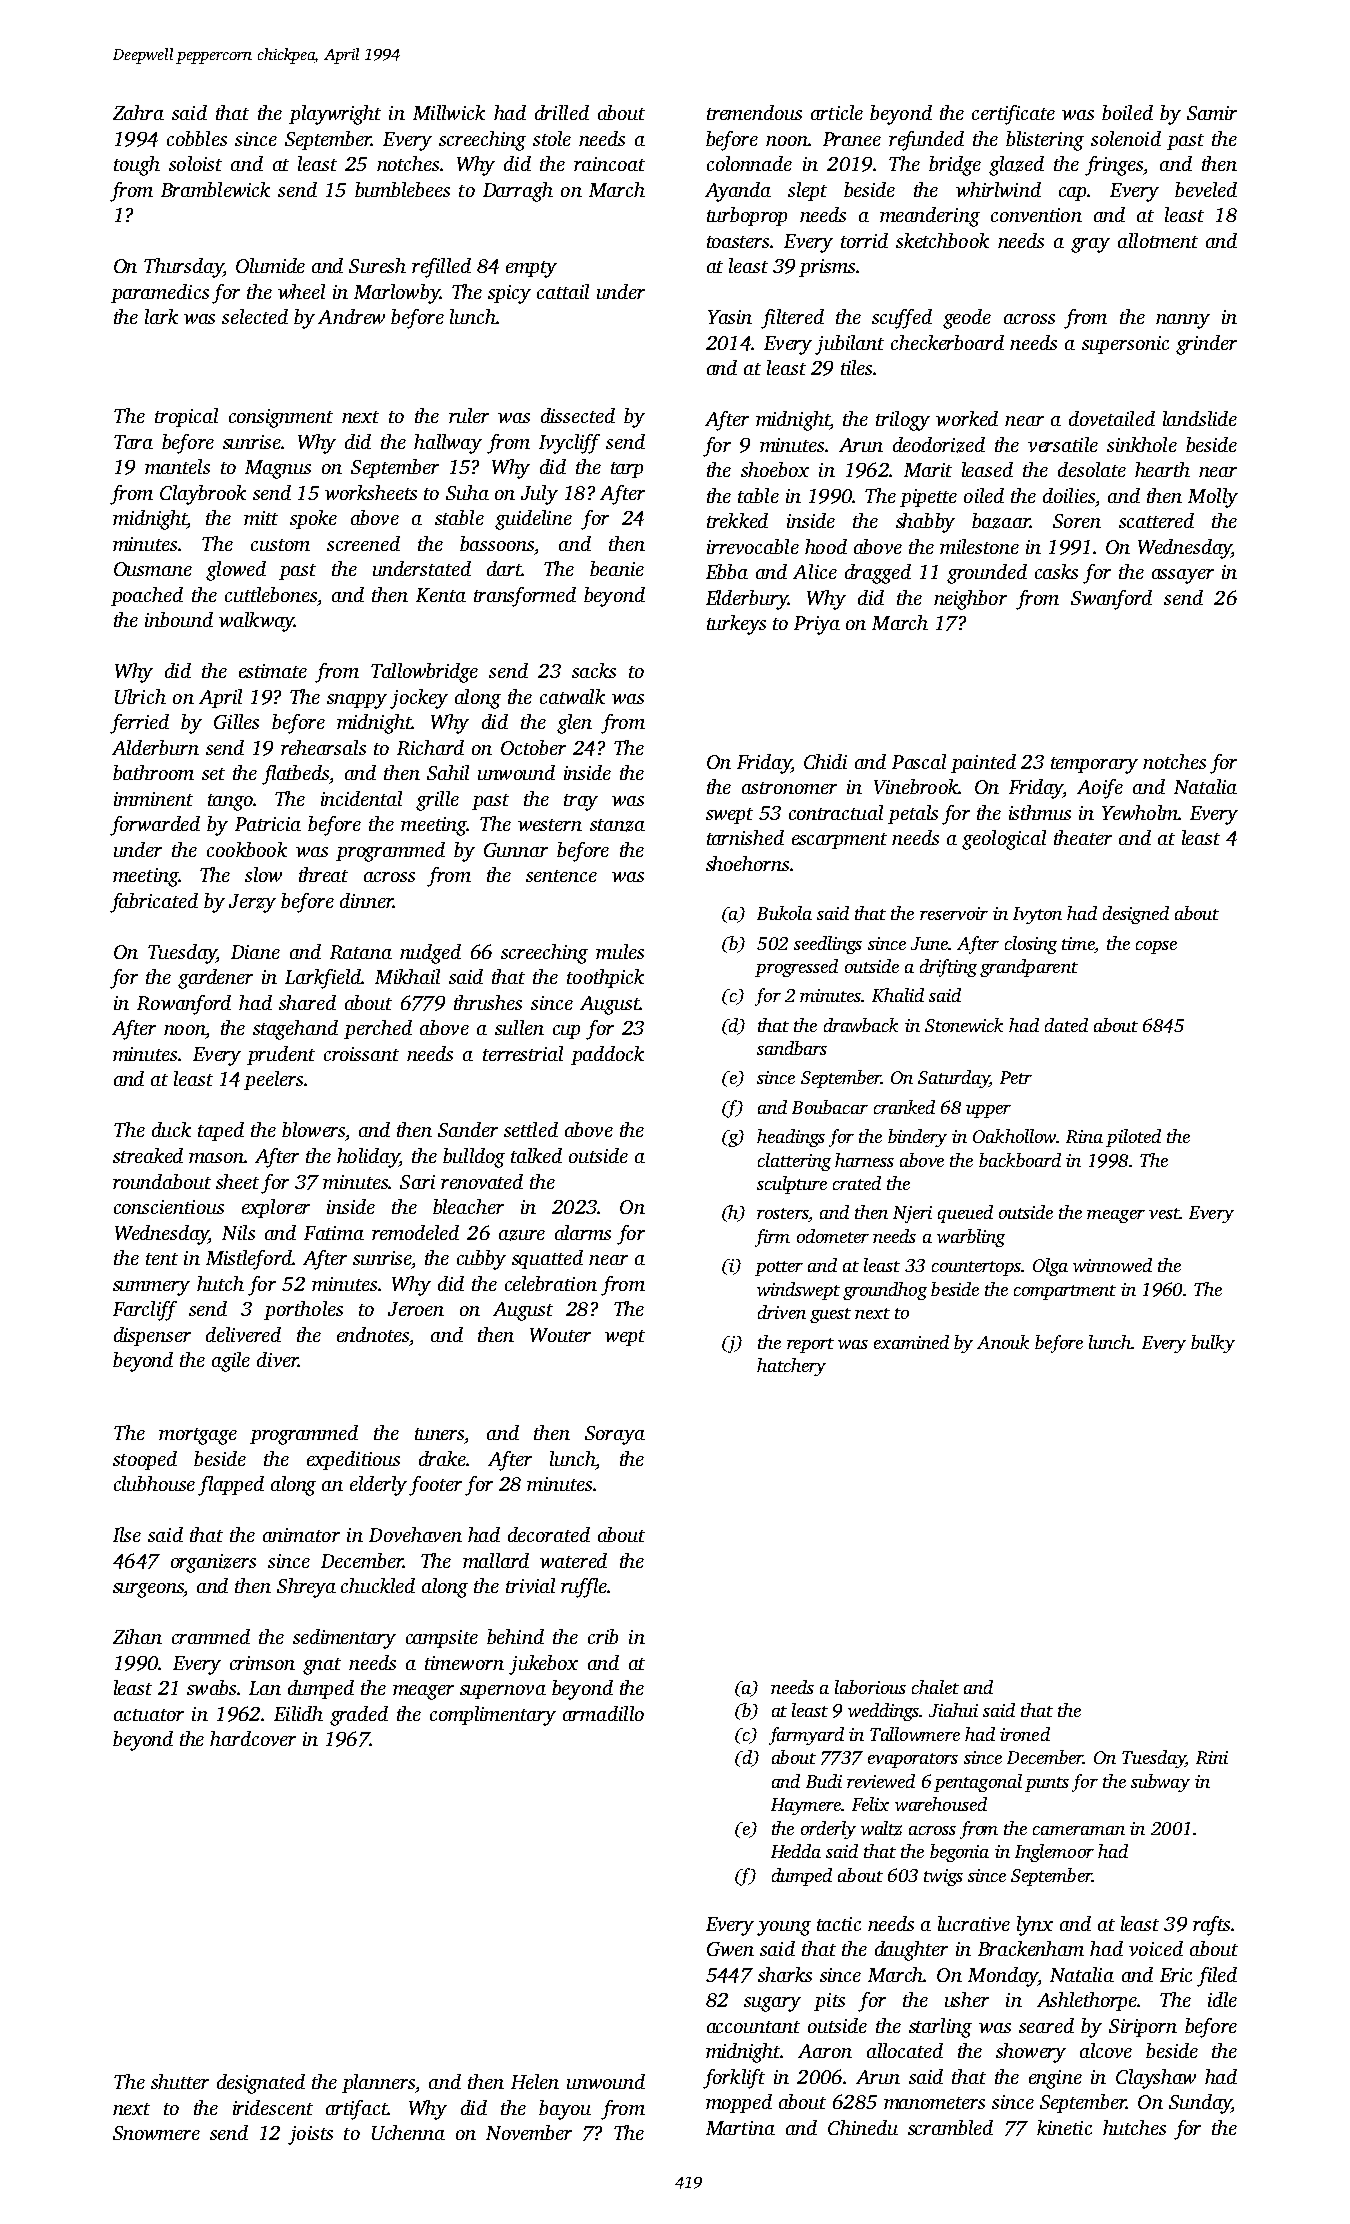  I want to click on cameraman, so click(1079, 1830).
